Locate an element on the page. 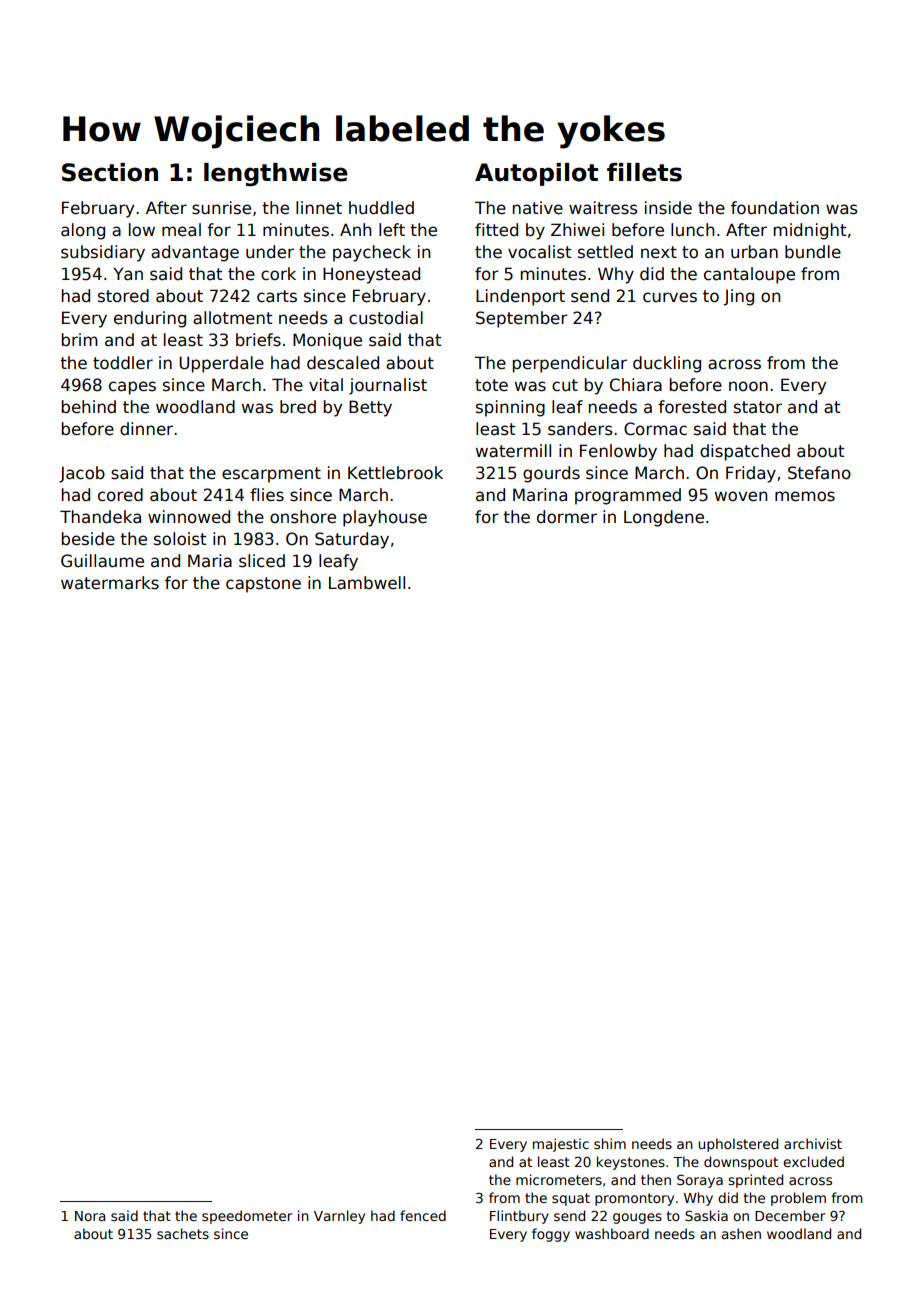 The height and width of the page is (1314, 924). custodial is located at coordinates (386, 318).
